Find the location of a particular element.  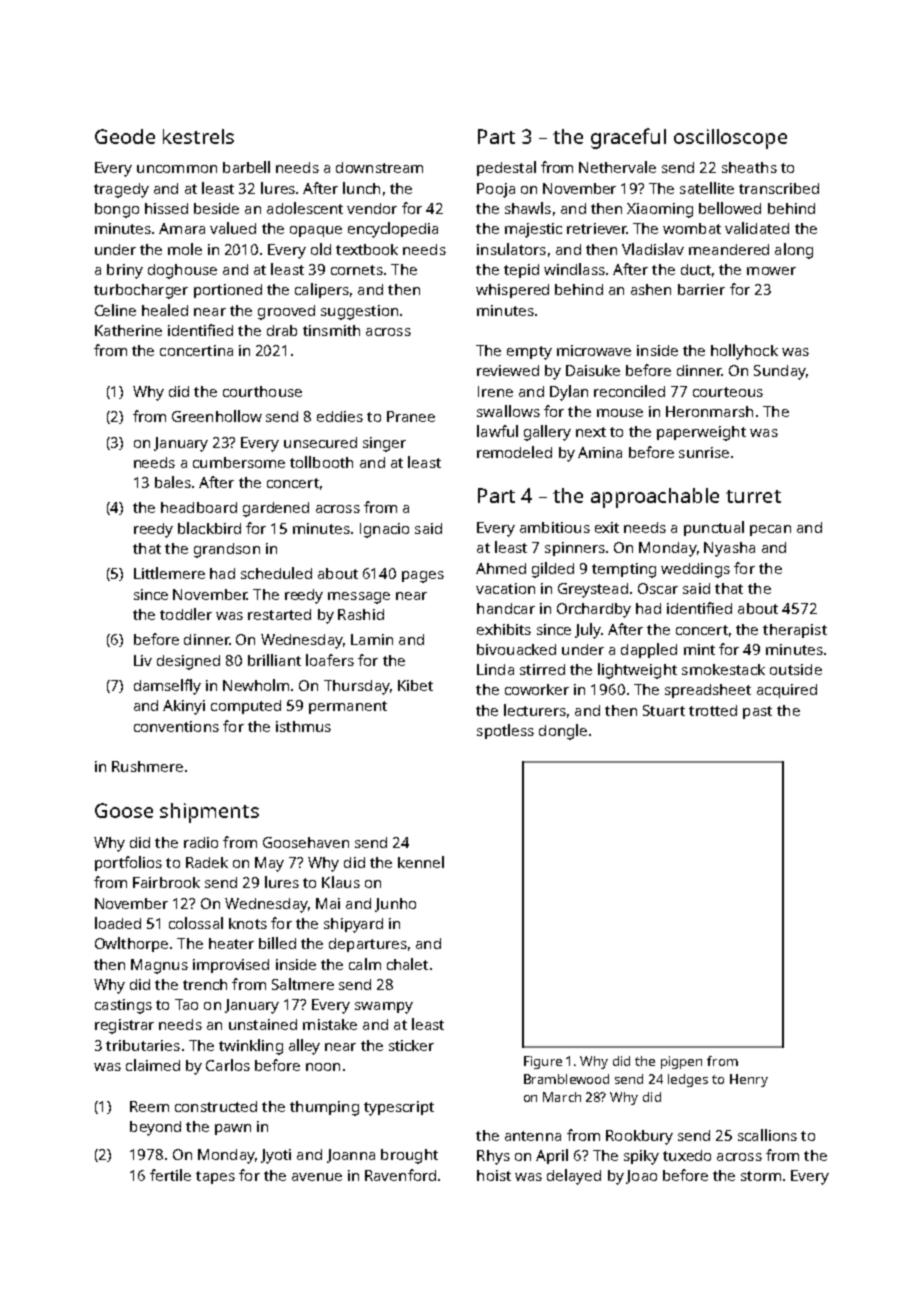

avenue is located at coordinates (317, 1177).
